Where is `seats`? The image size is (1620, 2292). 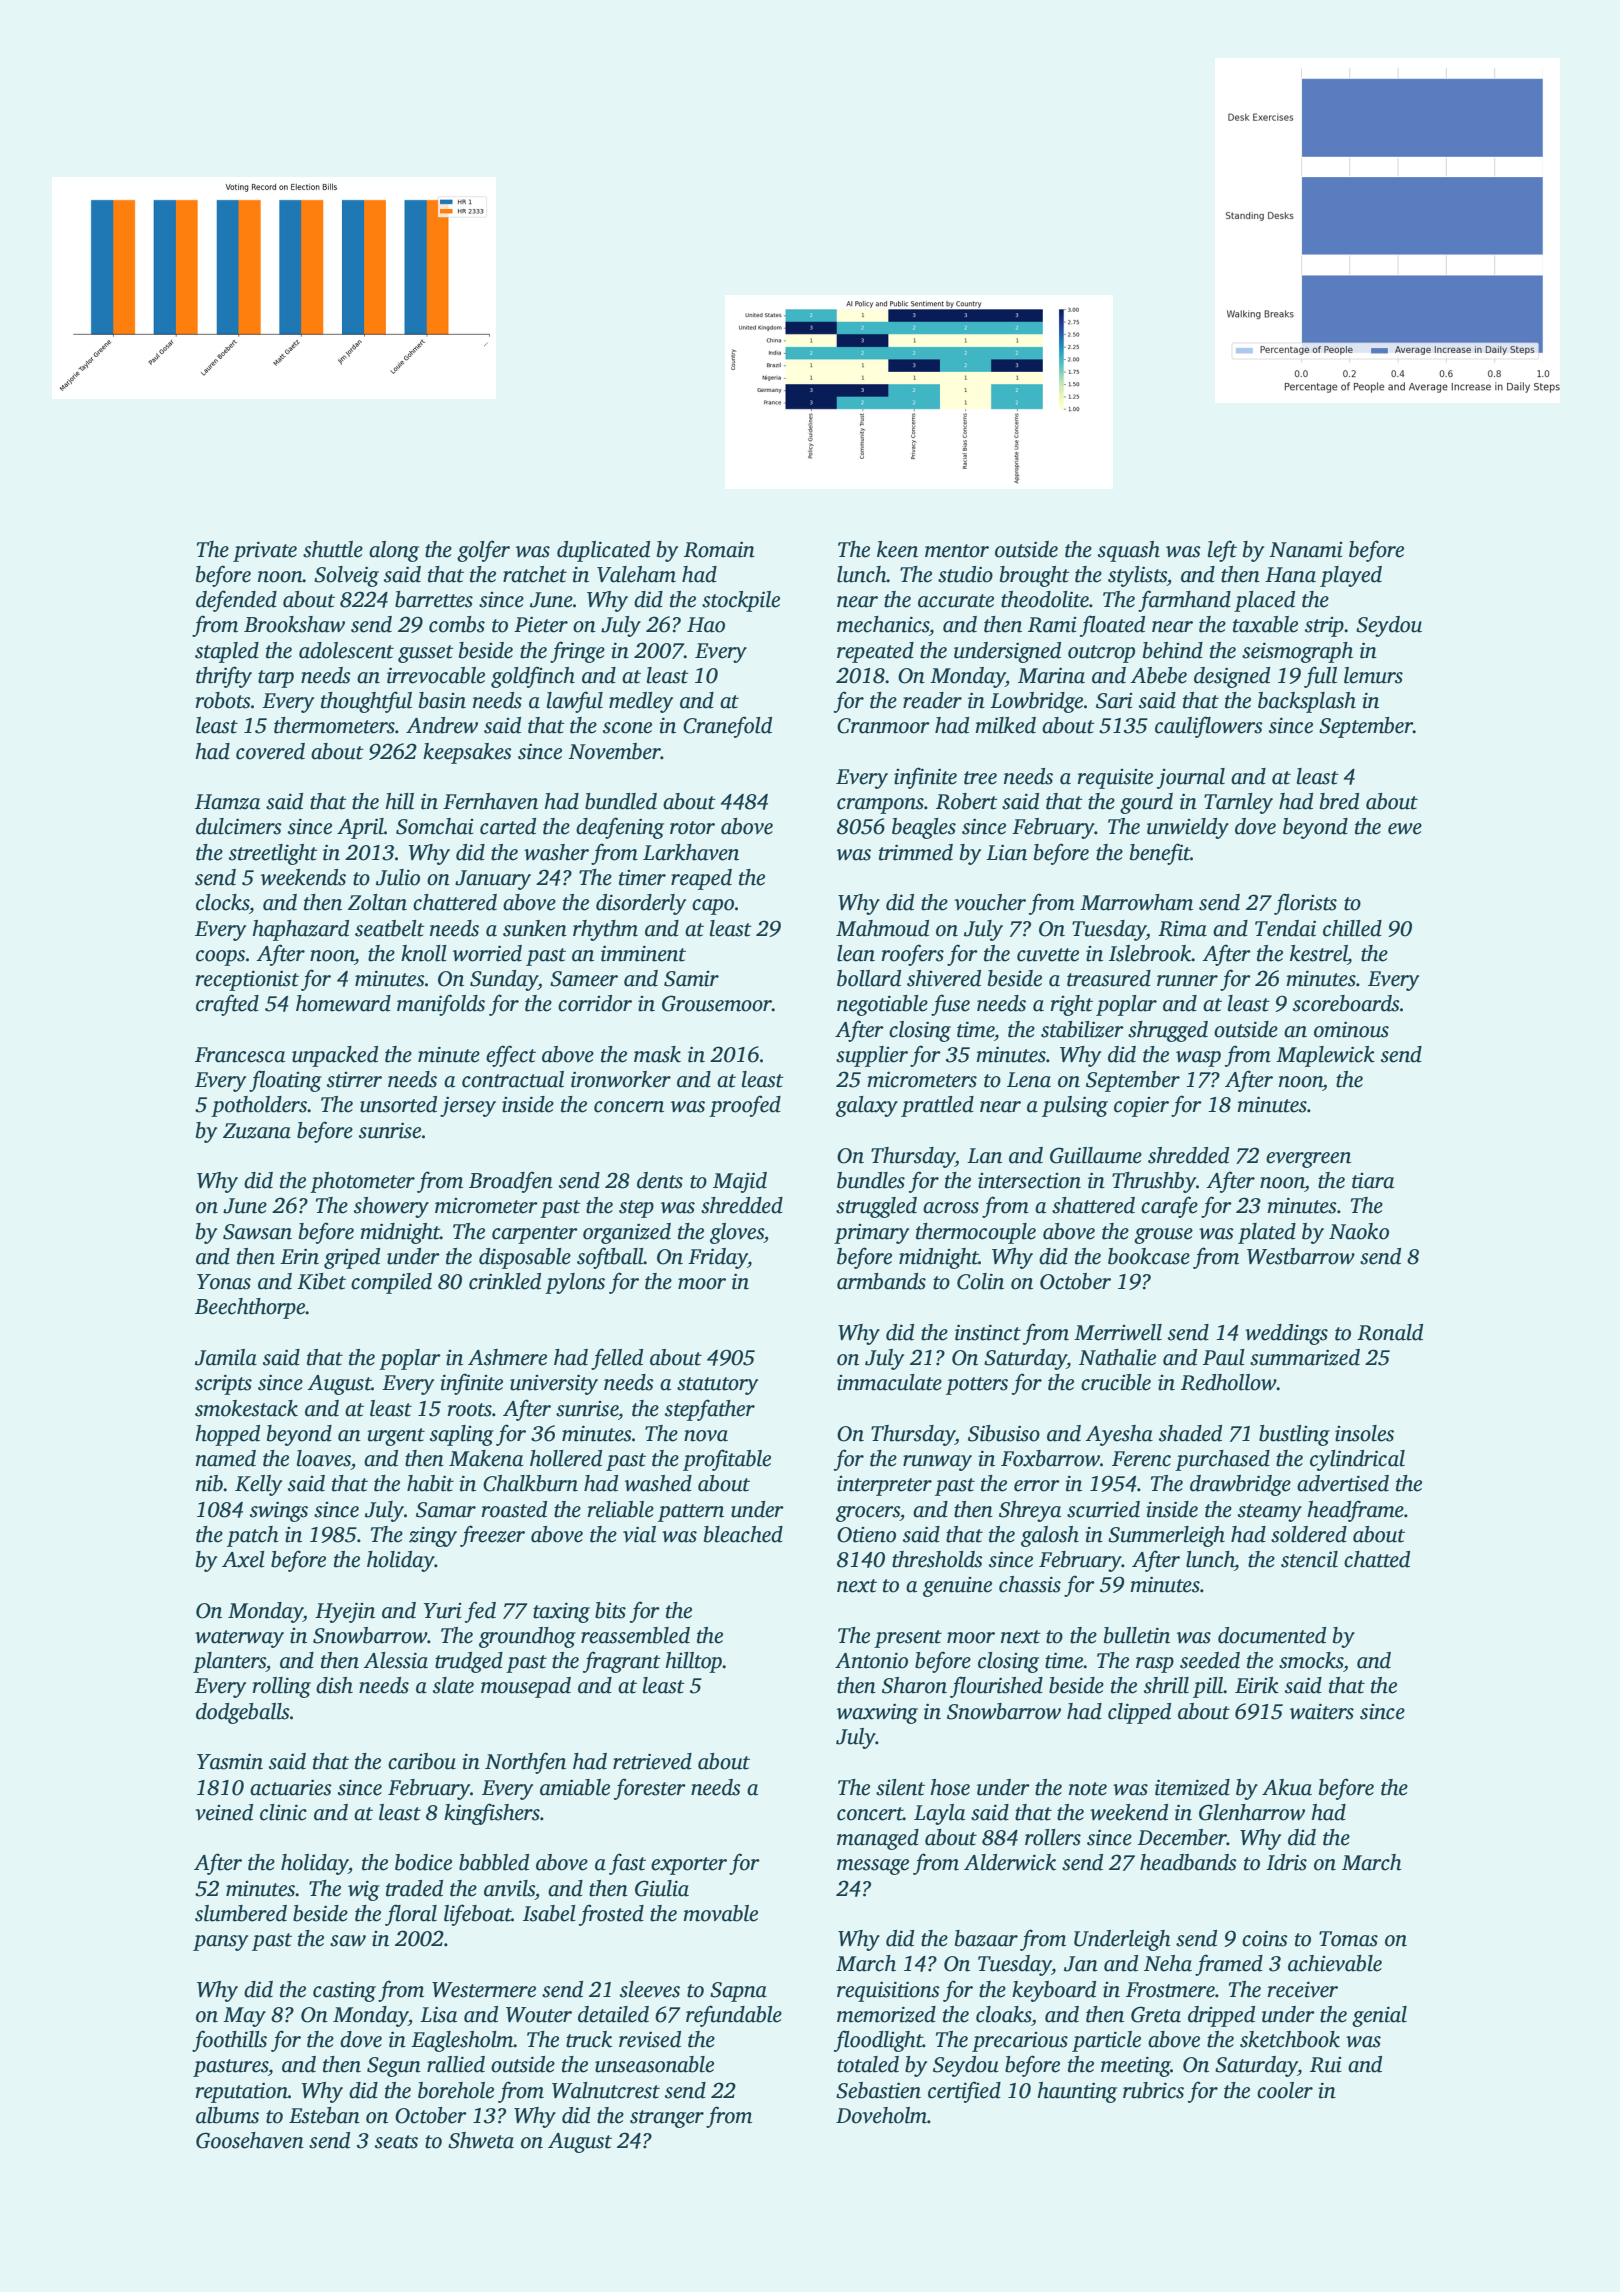
seats is located at coordinates (396, 2142).
